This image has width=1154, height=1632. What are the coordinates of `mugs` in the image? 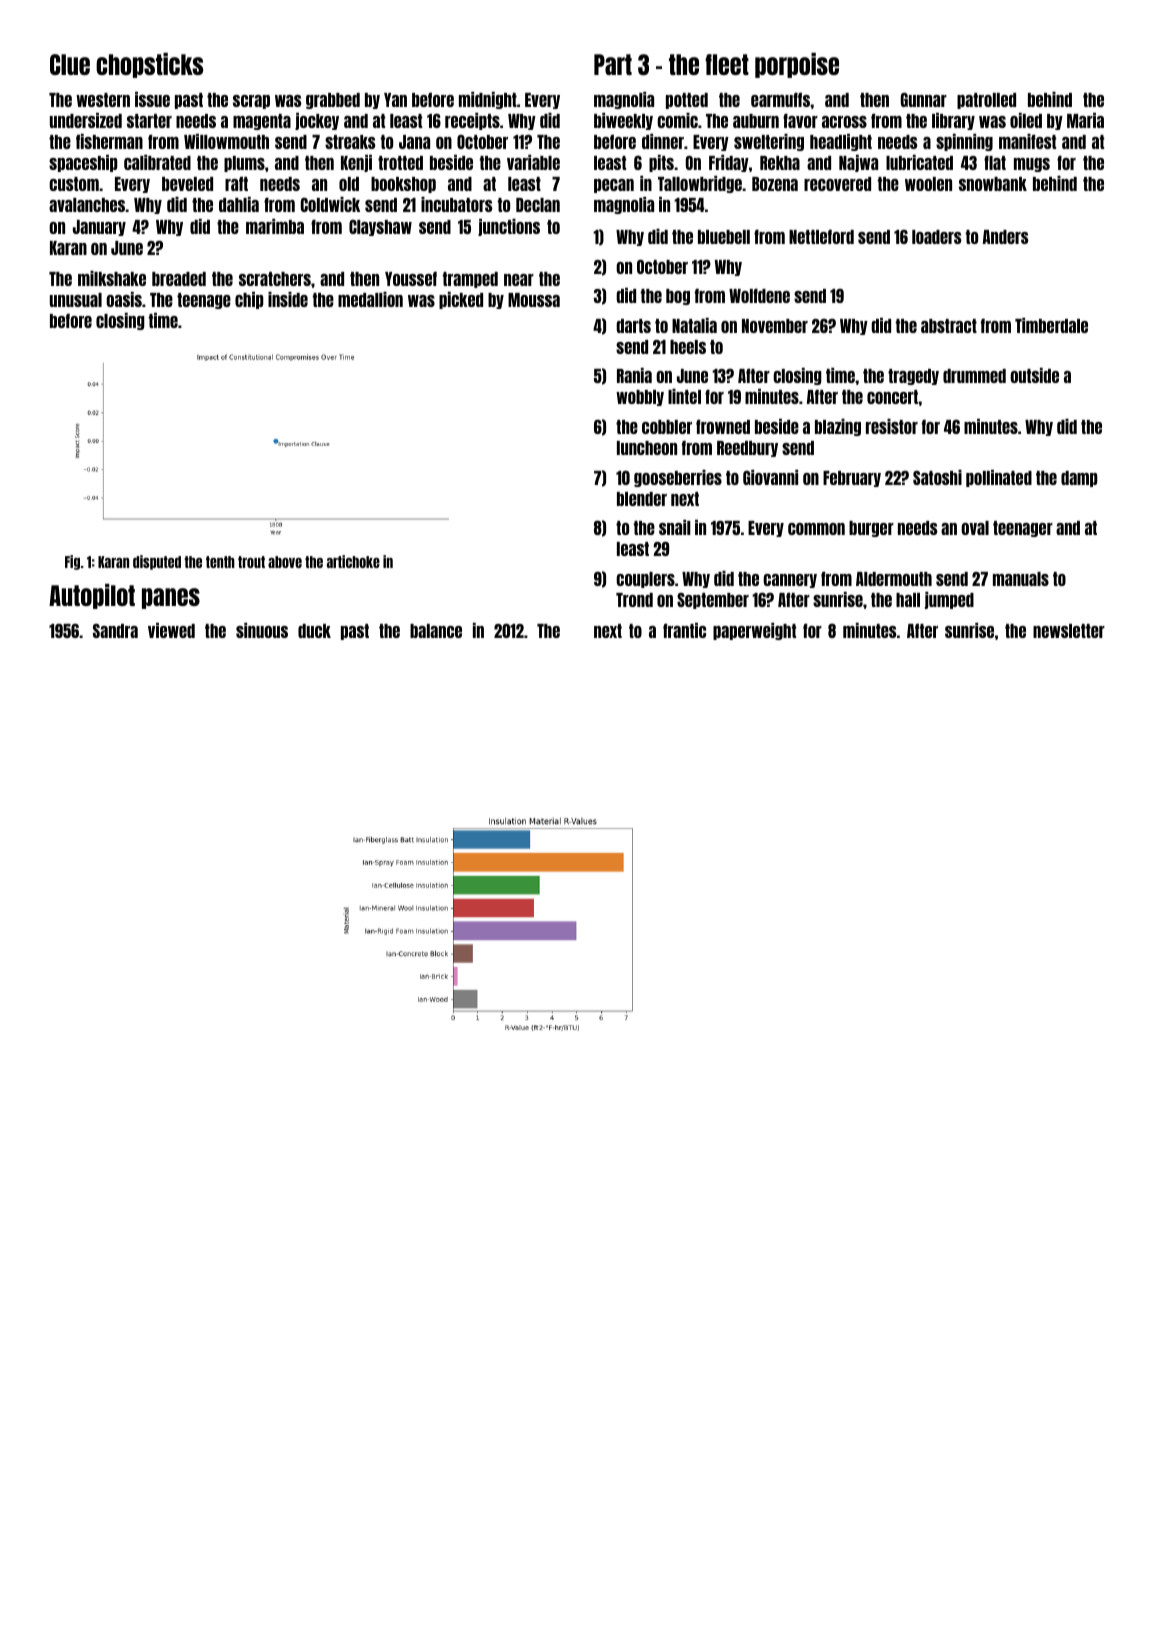 It's located at (1032, 165).
